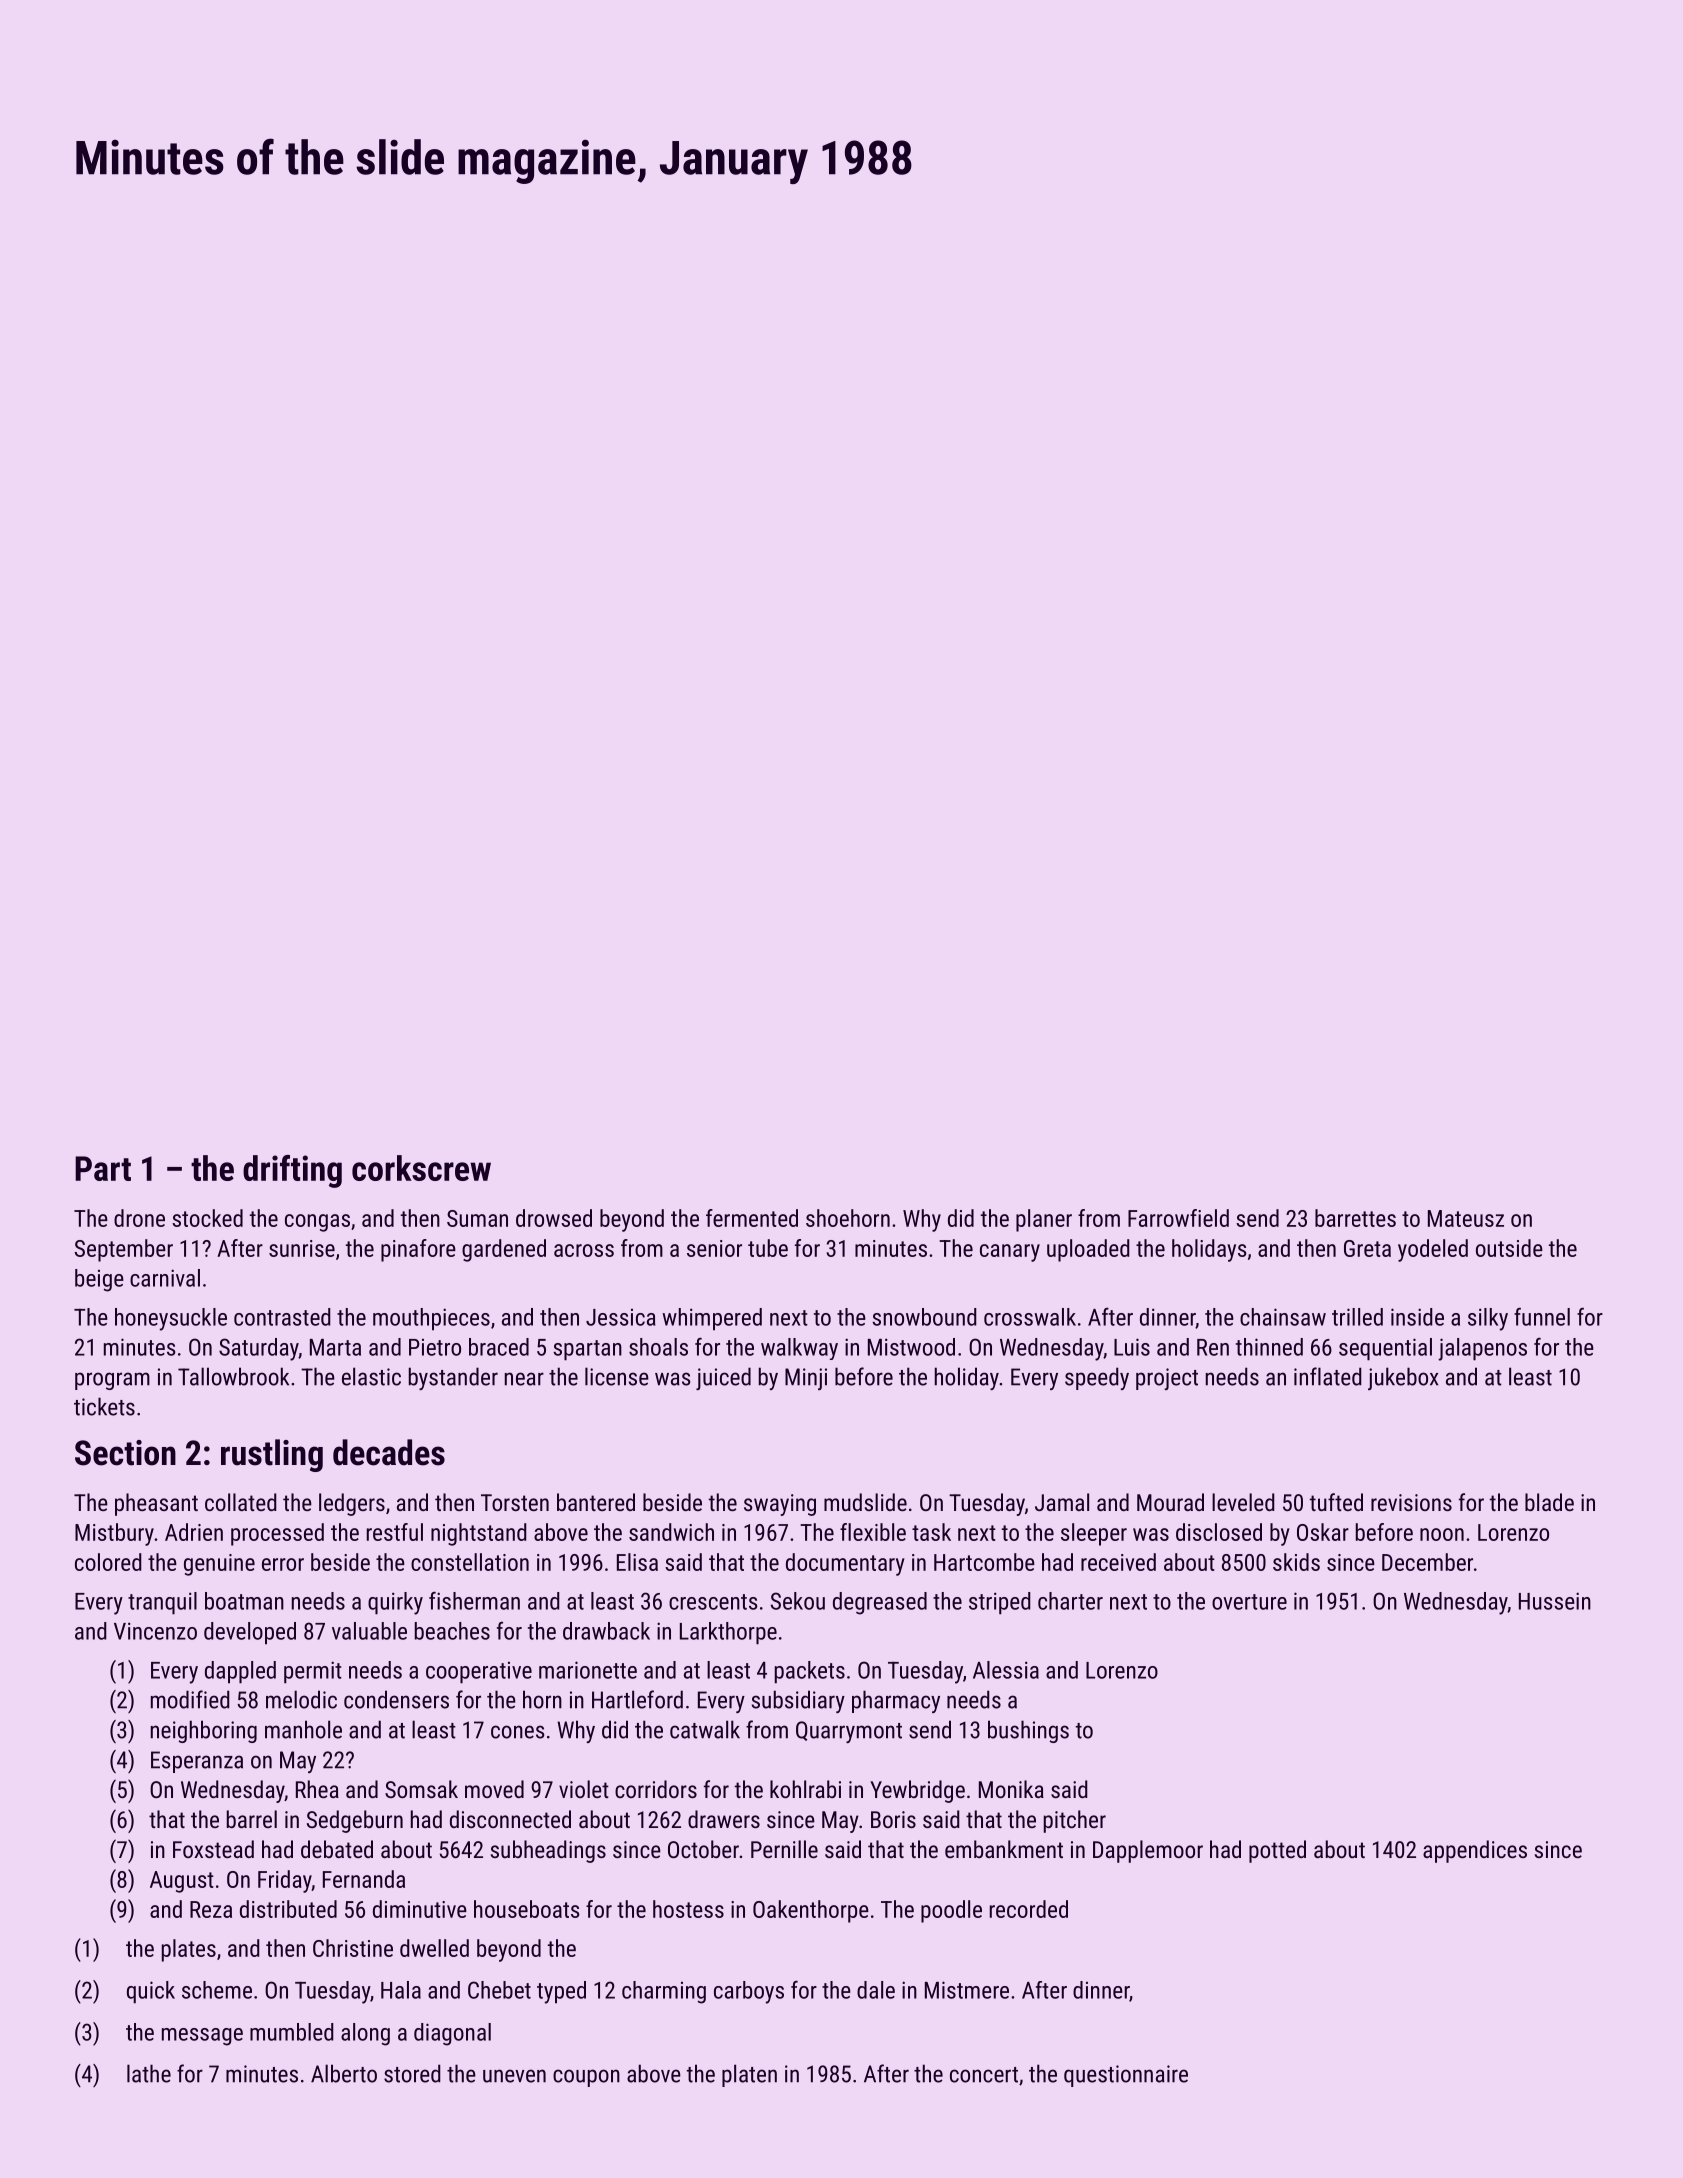 The height and width of the document is (2178, 1683). What do you see at coordinates (1475, 1851) in the document?
I see `appendices` at bounding box center [1475, 1851].
